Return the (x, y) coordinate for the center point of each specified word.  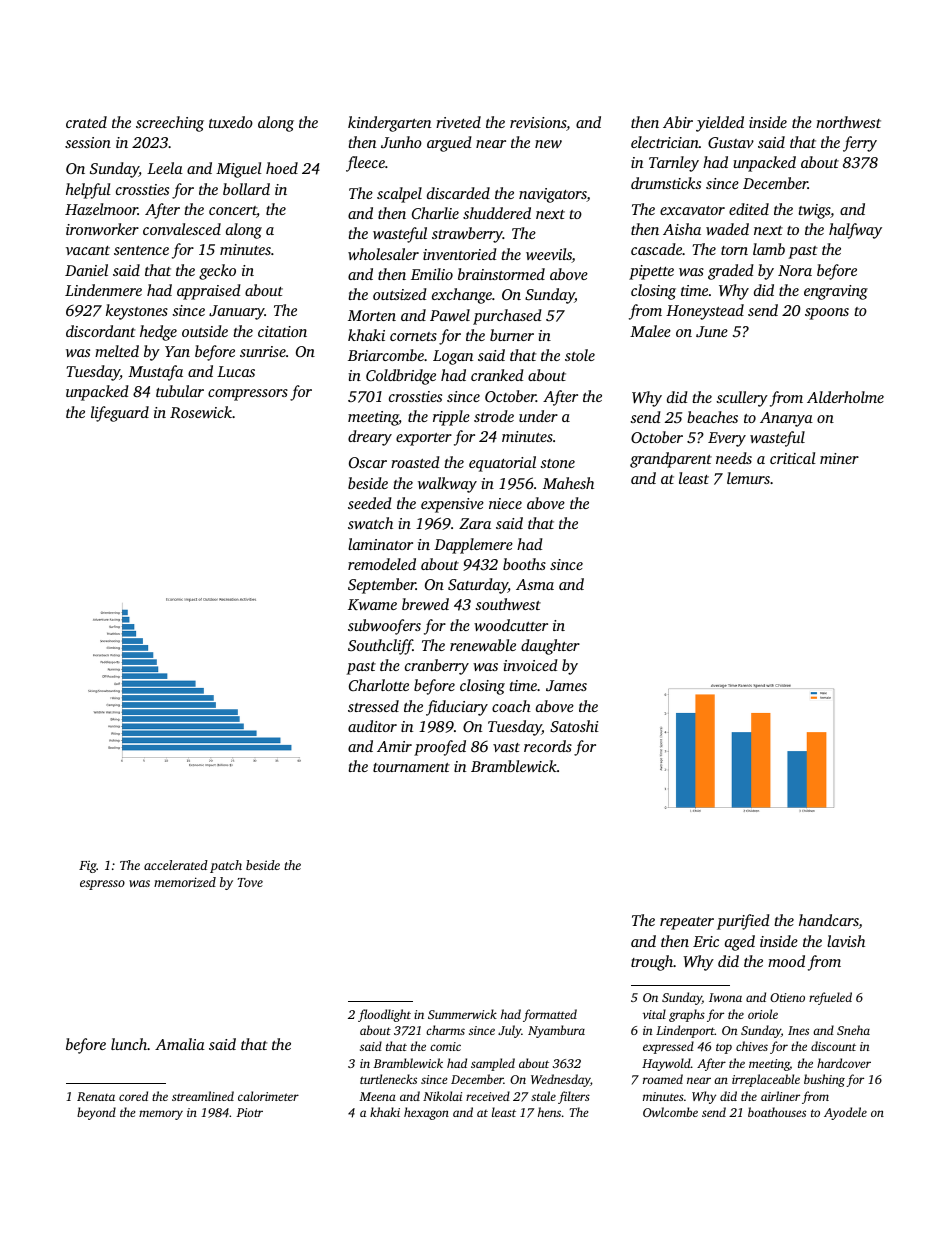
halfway (855, 231)
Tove (250, 882)
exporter (424, 439)
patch (226, 866)
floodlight (384, 1015)
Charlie (435, 213)
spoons (827, 314)
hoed (282, 168)
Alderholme (845, 397)
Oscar (368, 462)
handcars (829, 921)
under (538, 416)
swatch (370, 523)
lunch (129, 1044)
